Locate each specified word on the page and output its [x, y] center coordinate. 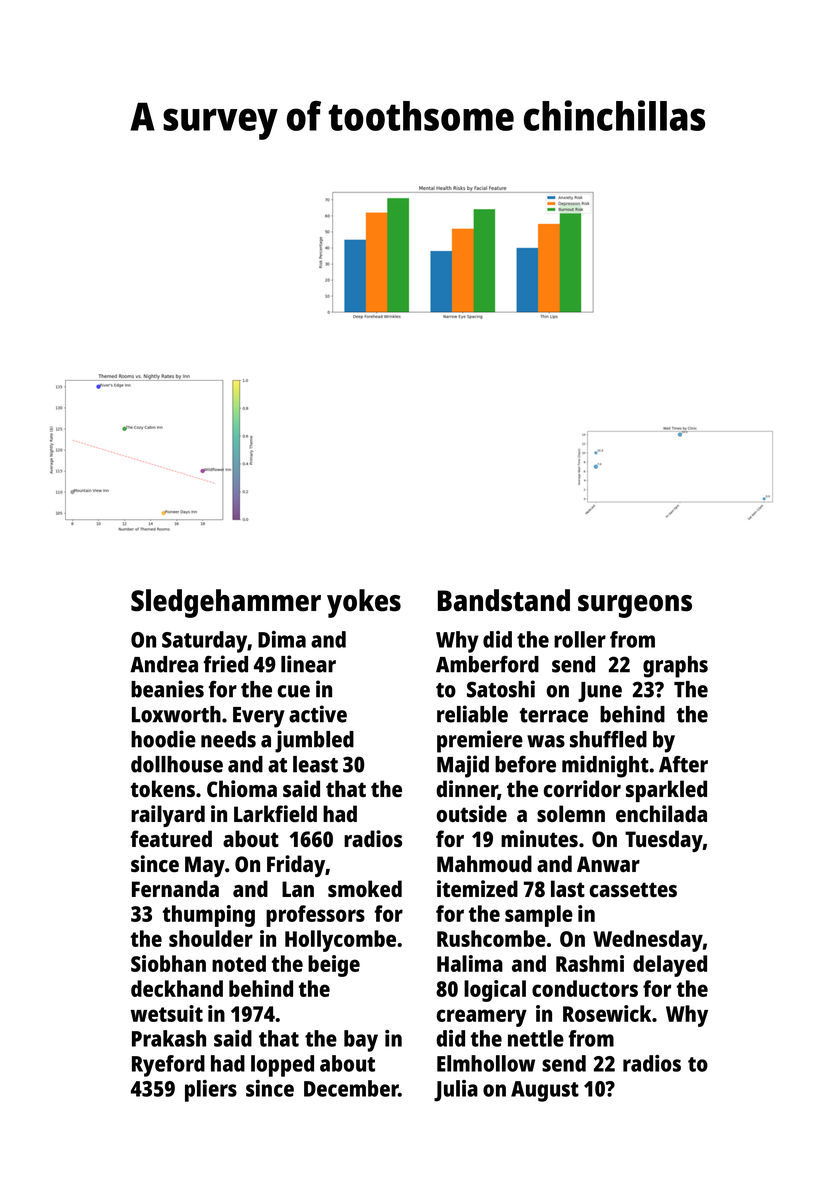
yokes [364, 603]
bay [361, 1041]
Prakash [169, 1038]
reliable [472, 714]
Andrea [164, 664]
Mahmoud [484, 863]
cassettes [633, 889]
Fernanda [175, 888]
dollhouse [177, 764]
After [683, 764]
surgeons [635, 606]
